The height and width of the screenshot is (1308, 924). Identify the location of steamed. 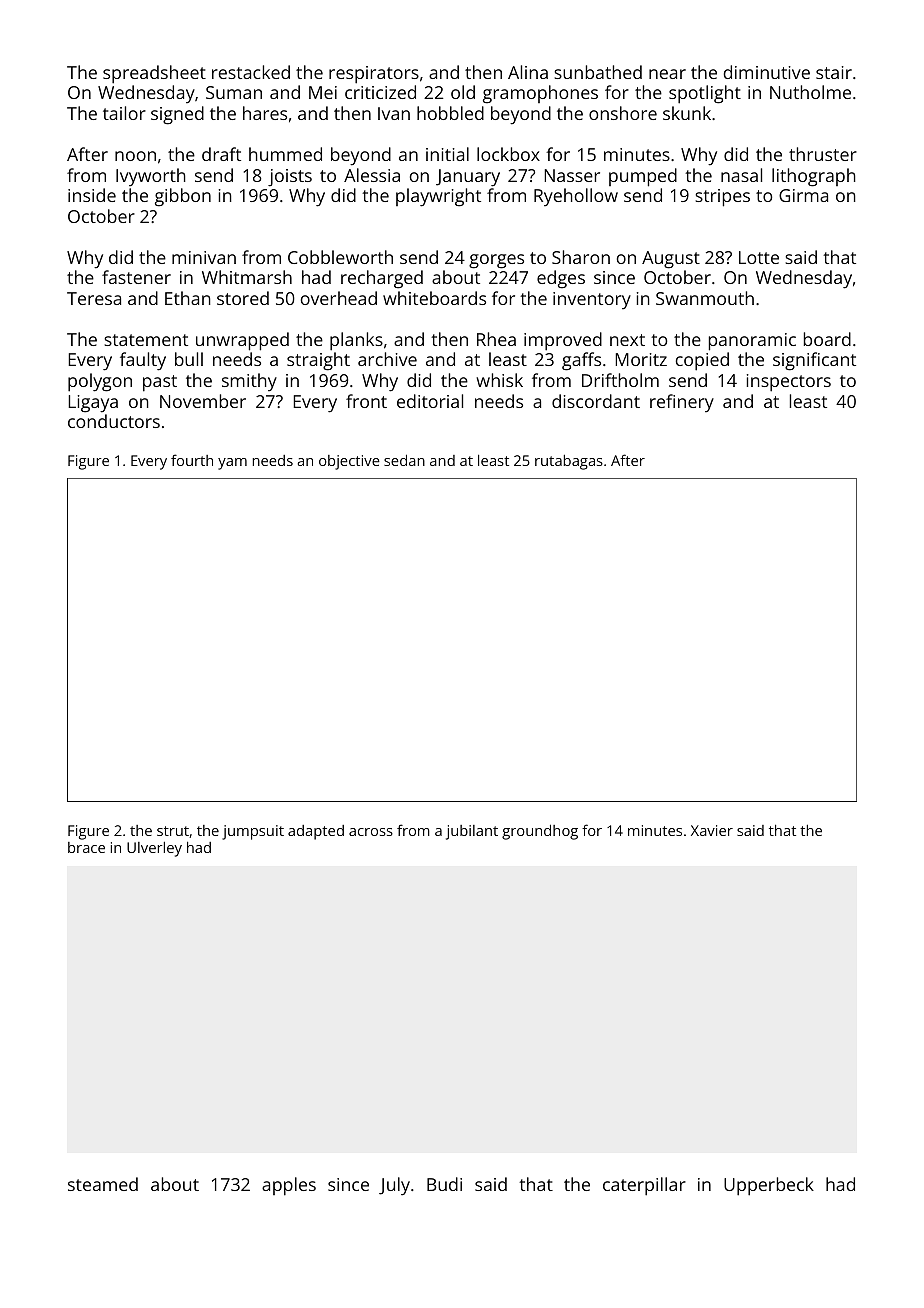
(103, 1184).
